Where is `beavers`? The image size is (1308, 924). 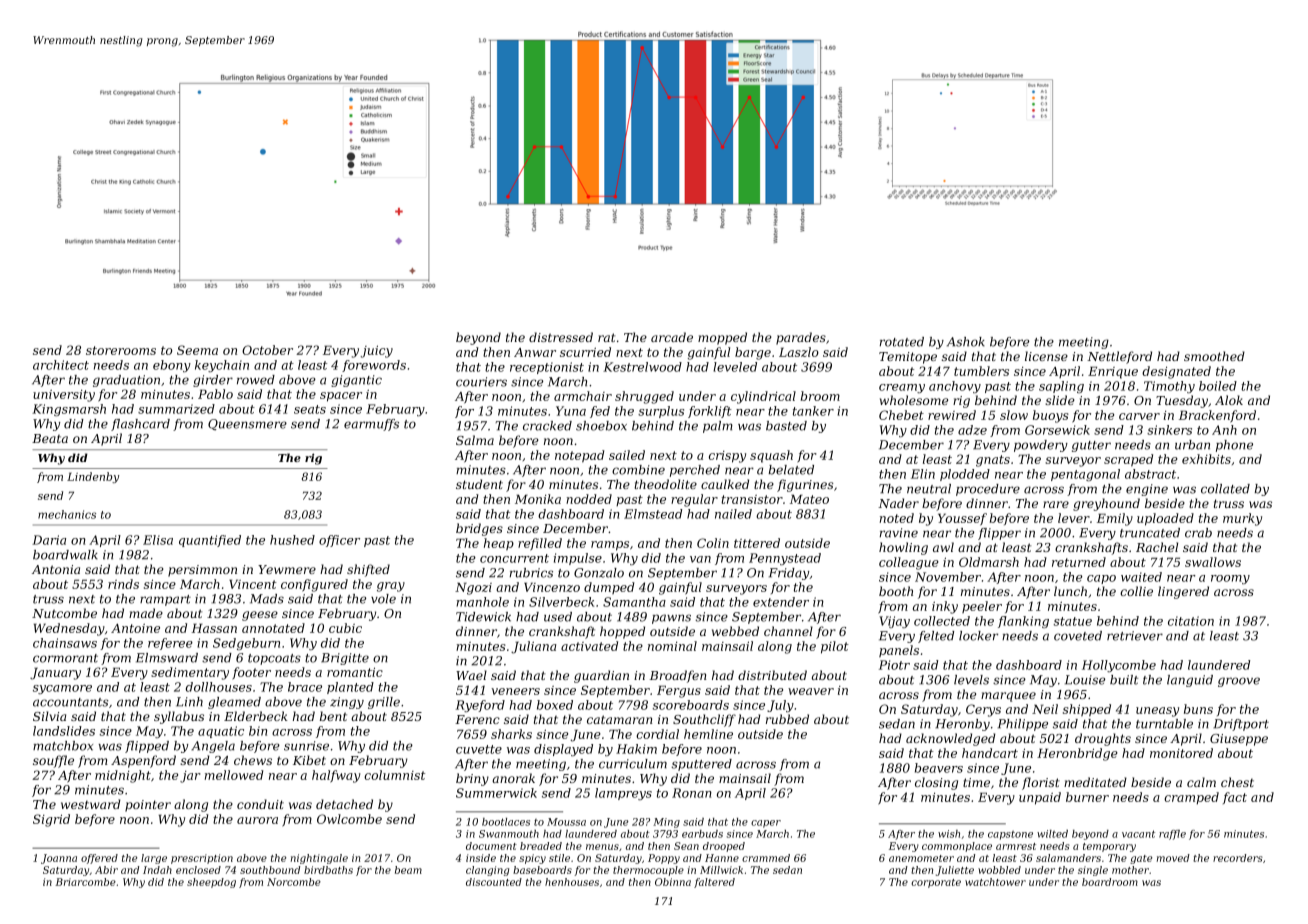
beavers is located at coordinates (939, 768).
